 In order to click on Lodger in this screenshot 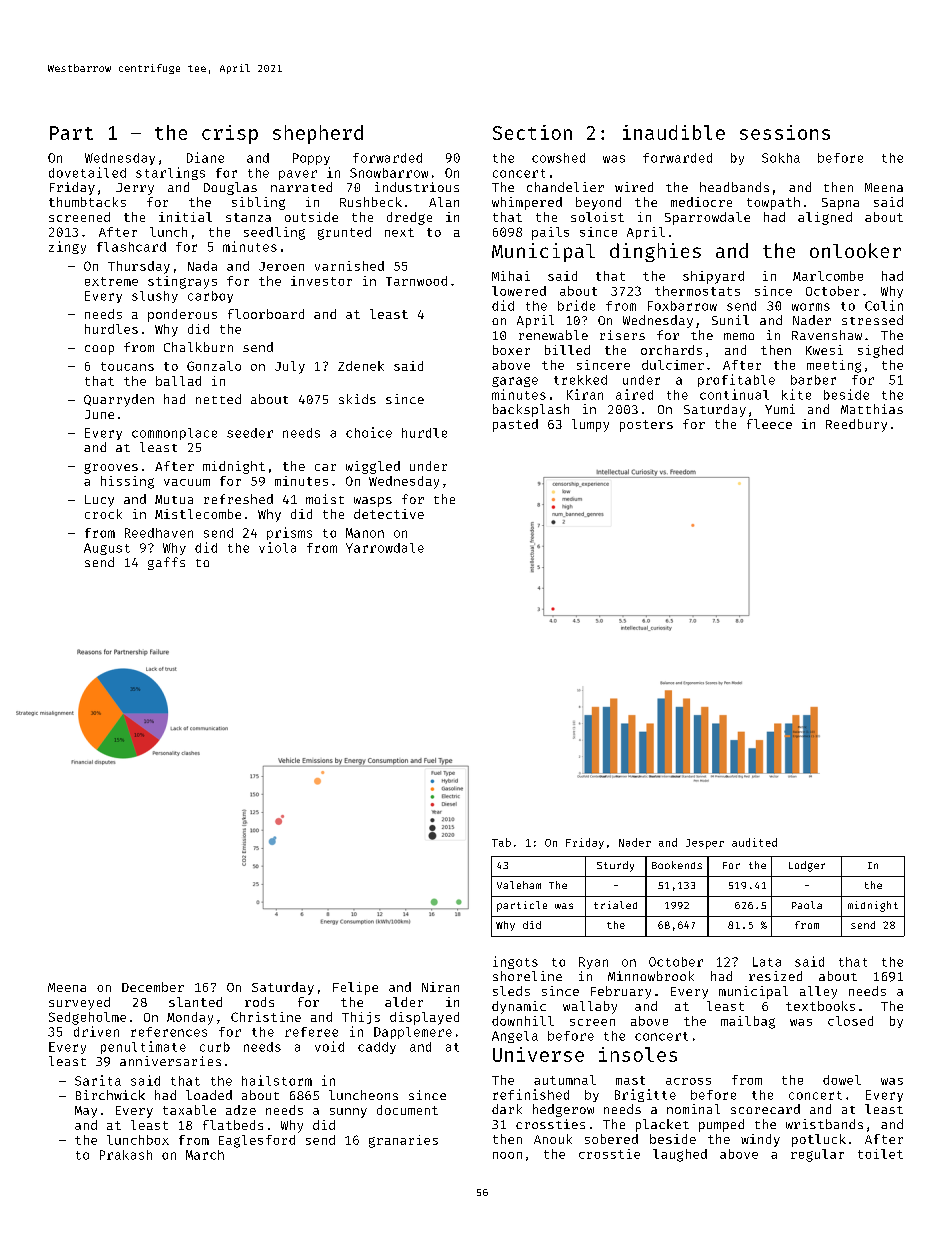, I will do `click(807, 866)`.
